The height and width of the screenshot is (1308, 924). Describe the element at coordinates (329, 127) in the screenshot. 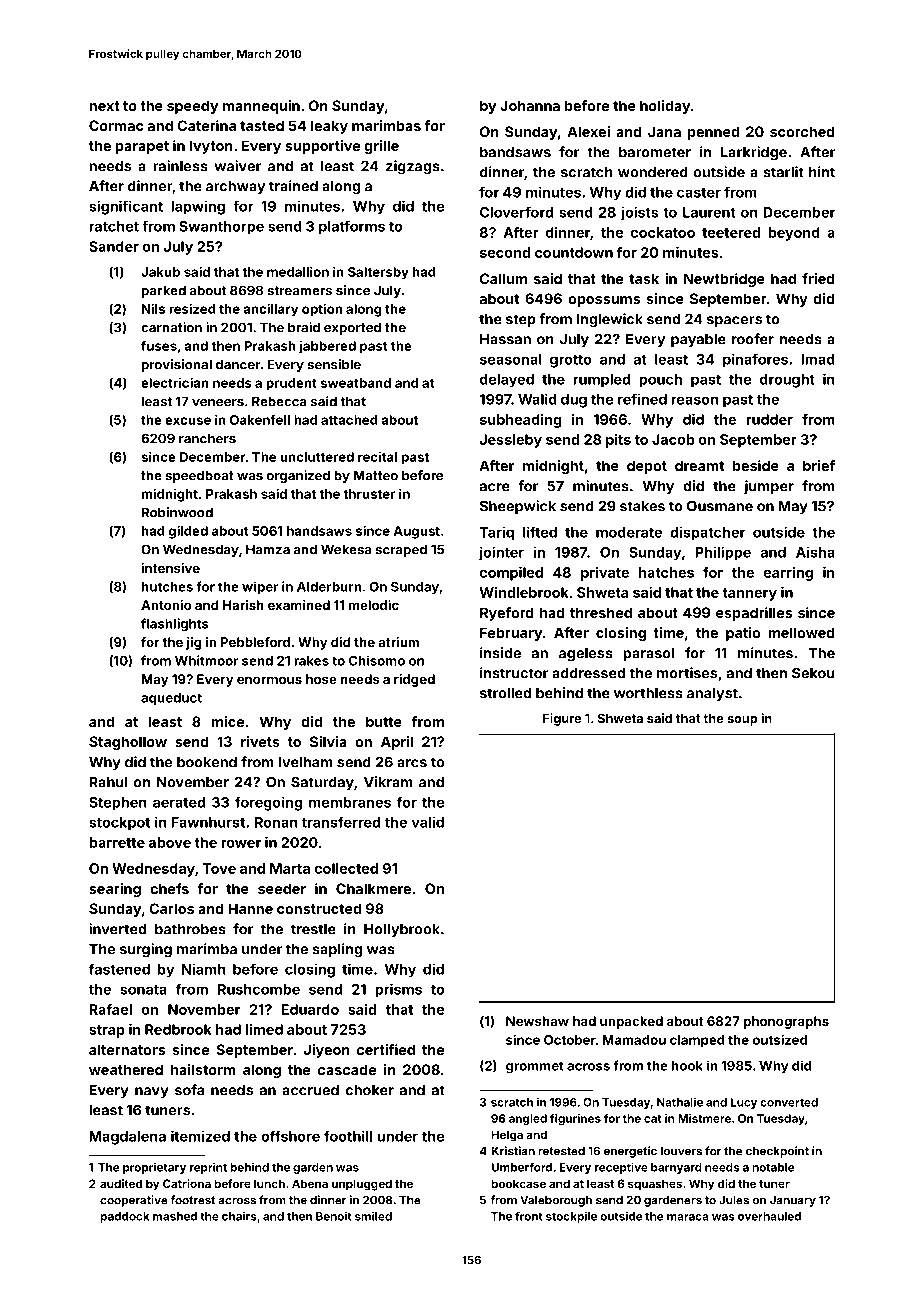

I see `leaky` at that location.
